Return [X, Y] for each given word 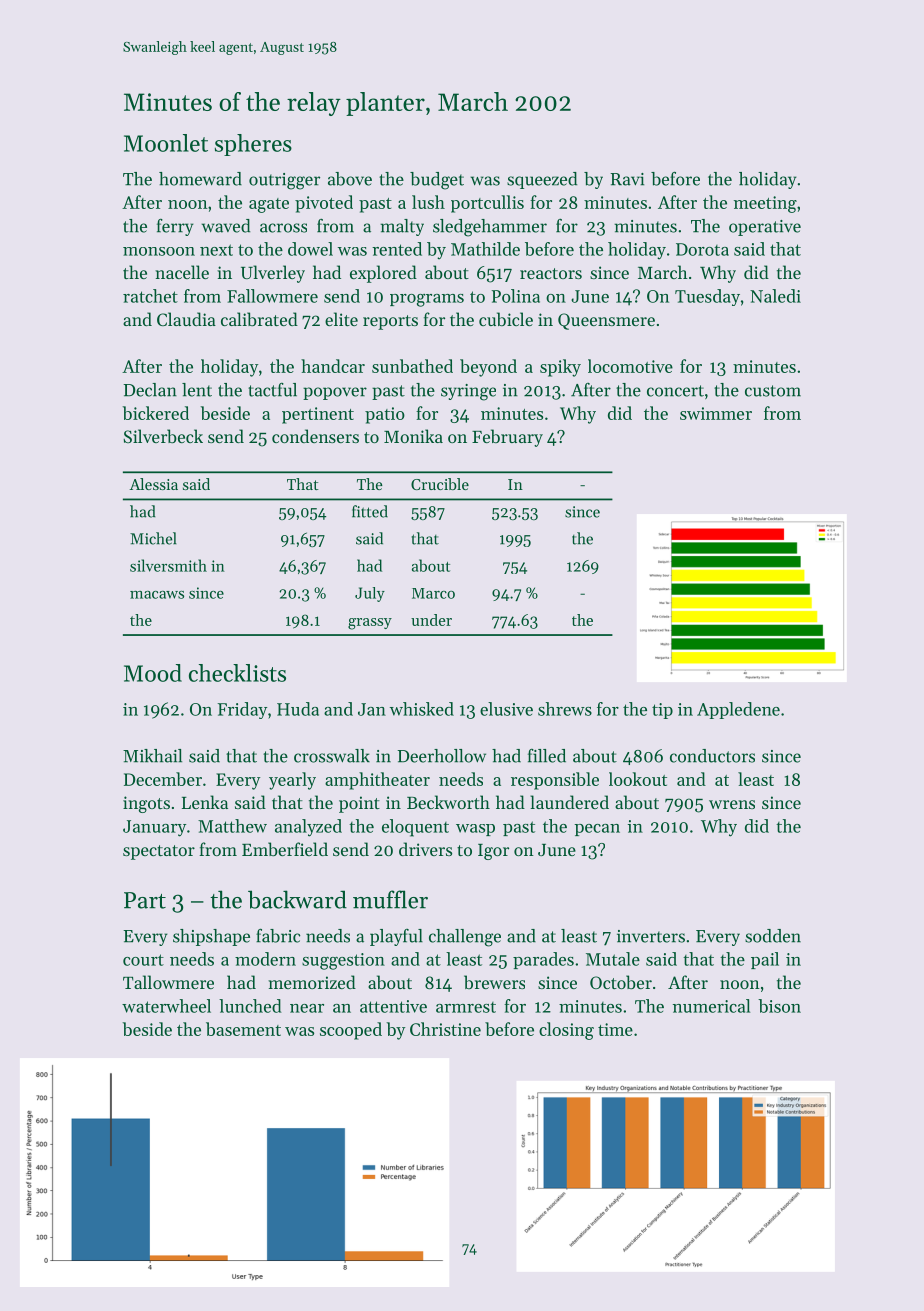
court [143, 960]
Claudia [186, 319]
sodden [773, 936]
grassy [370, 624]
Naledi [775, 296]
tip [662, 711]
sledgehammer [490, 228]
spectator [159, 852]
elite [341, 319]
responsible [555, 781]
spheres [253, 145]
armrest [466, 1007]
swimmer [716, 413]
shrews [565, 709]
